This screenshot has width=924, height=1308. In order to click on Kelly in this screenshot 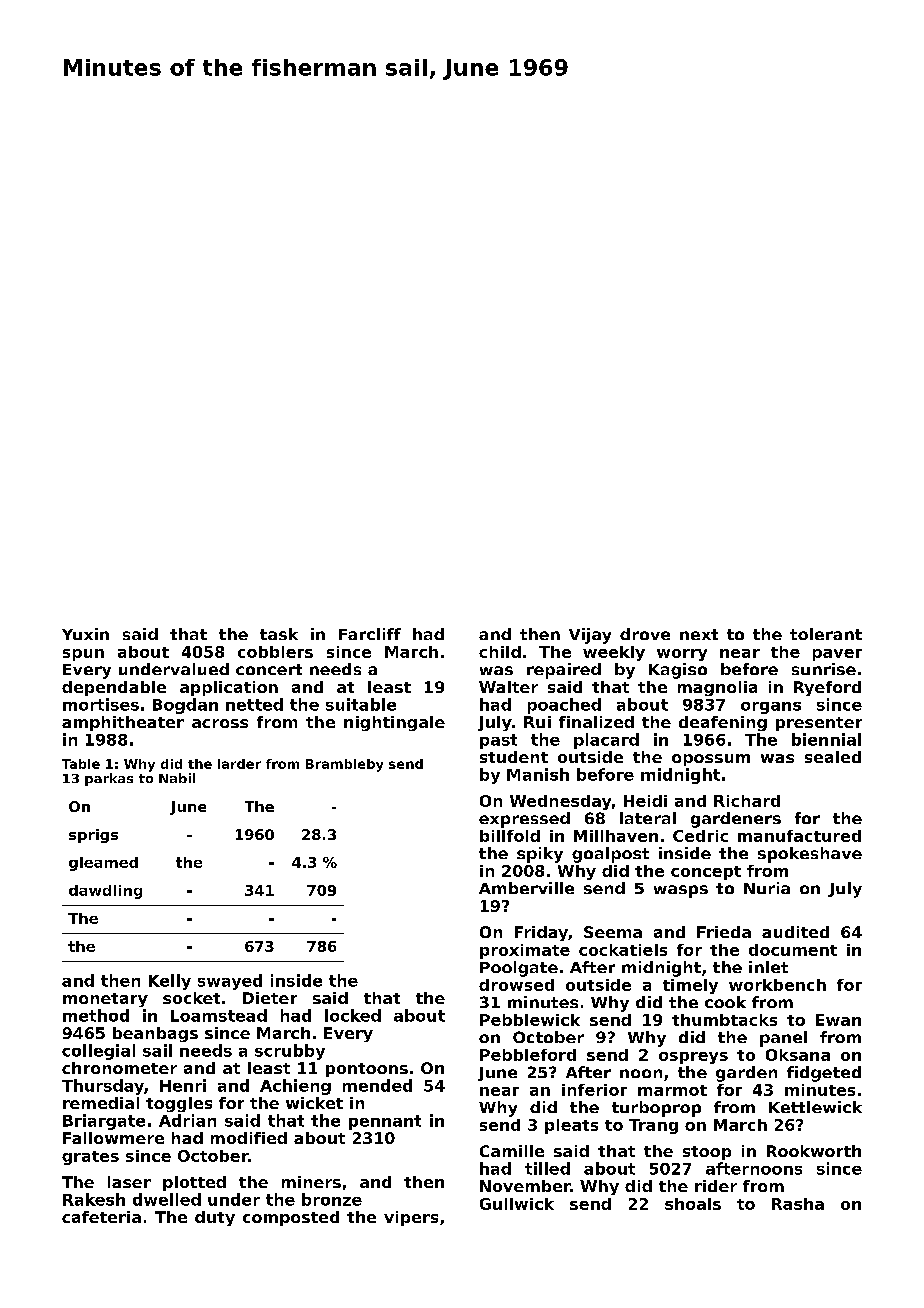, I will do `click(170, 982)`.
